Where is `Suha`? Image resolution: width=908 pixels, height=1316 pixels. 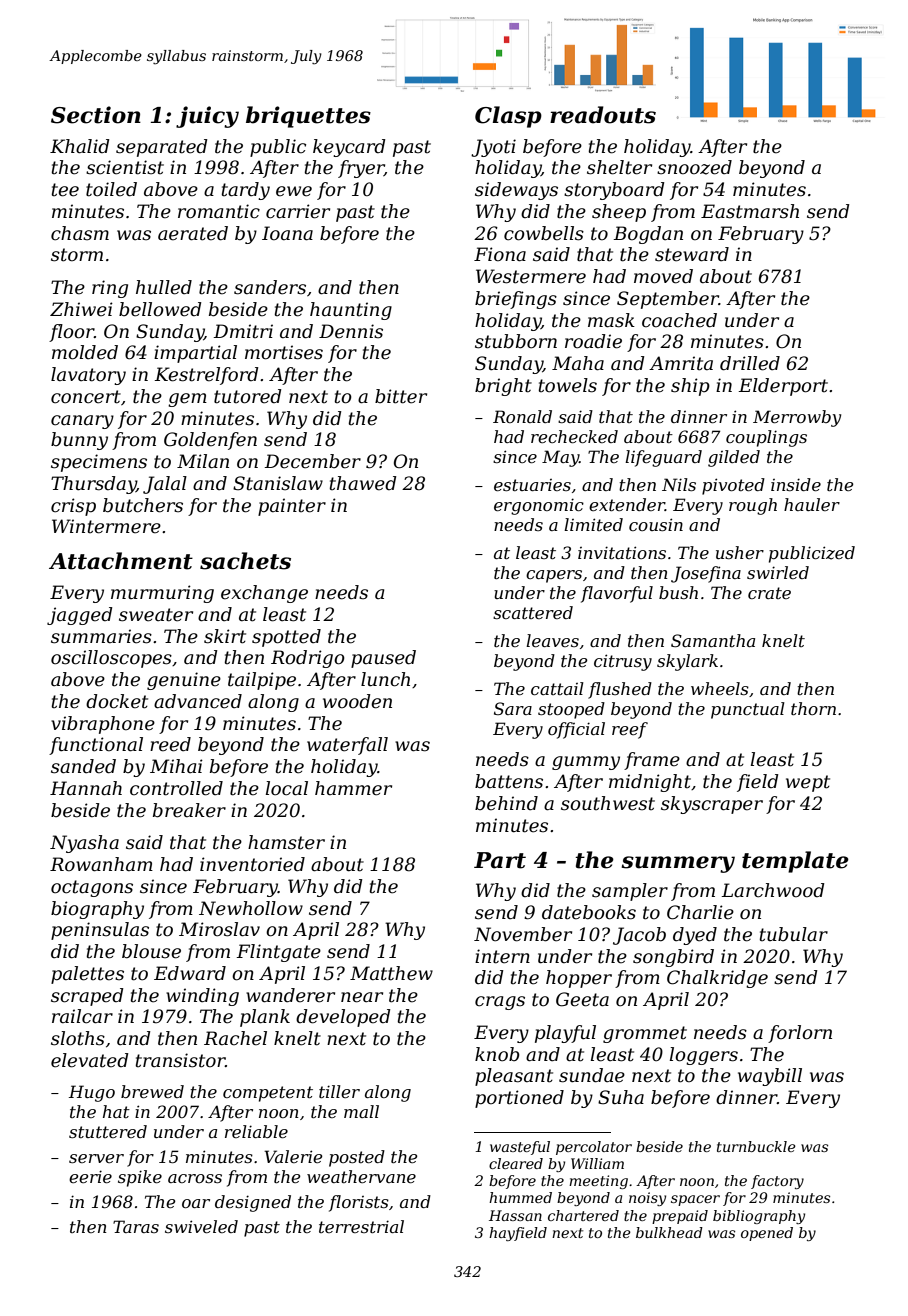 Suha is located at coordinates (621, 1097).
